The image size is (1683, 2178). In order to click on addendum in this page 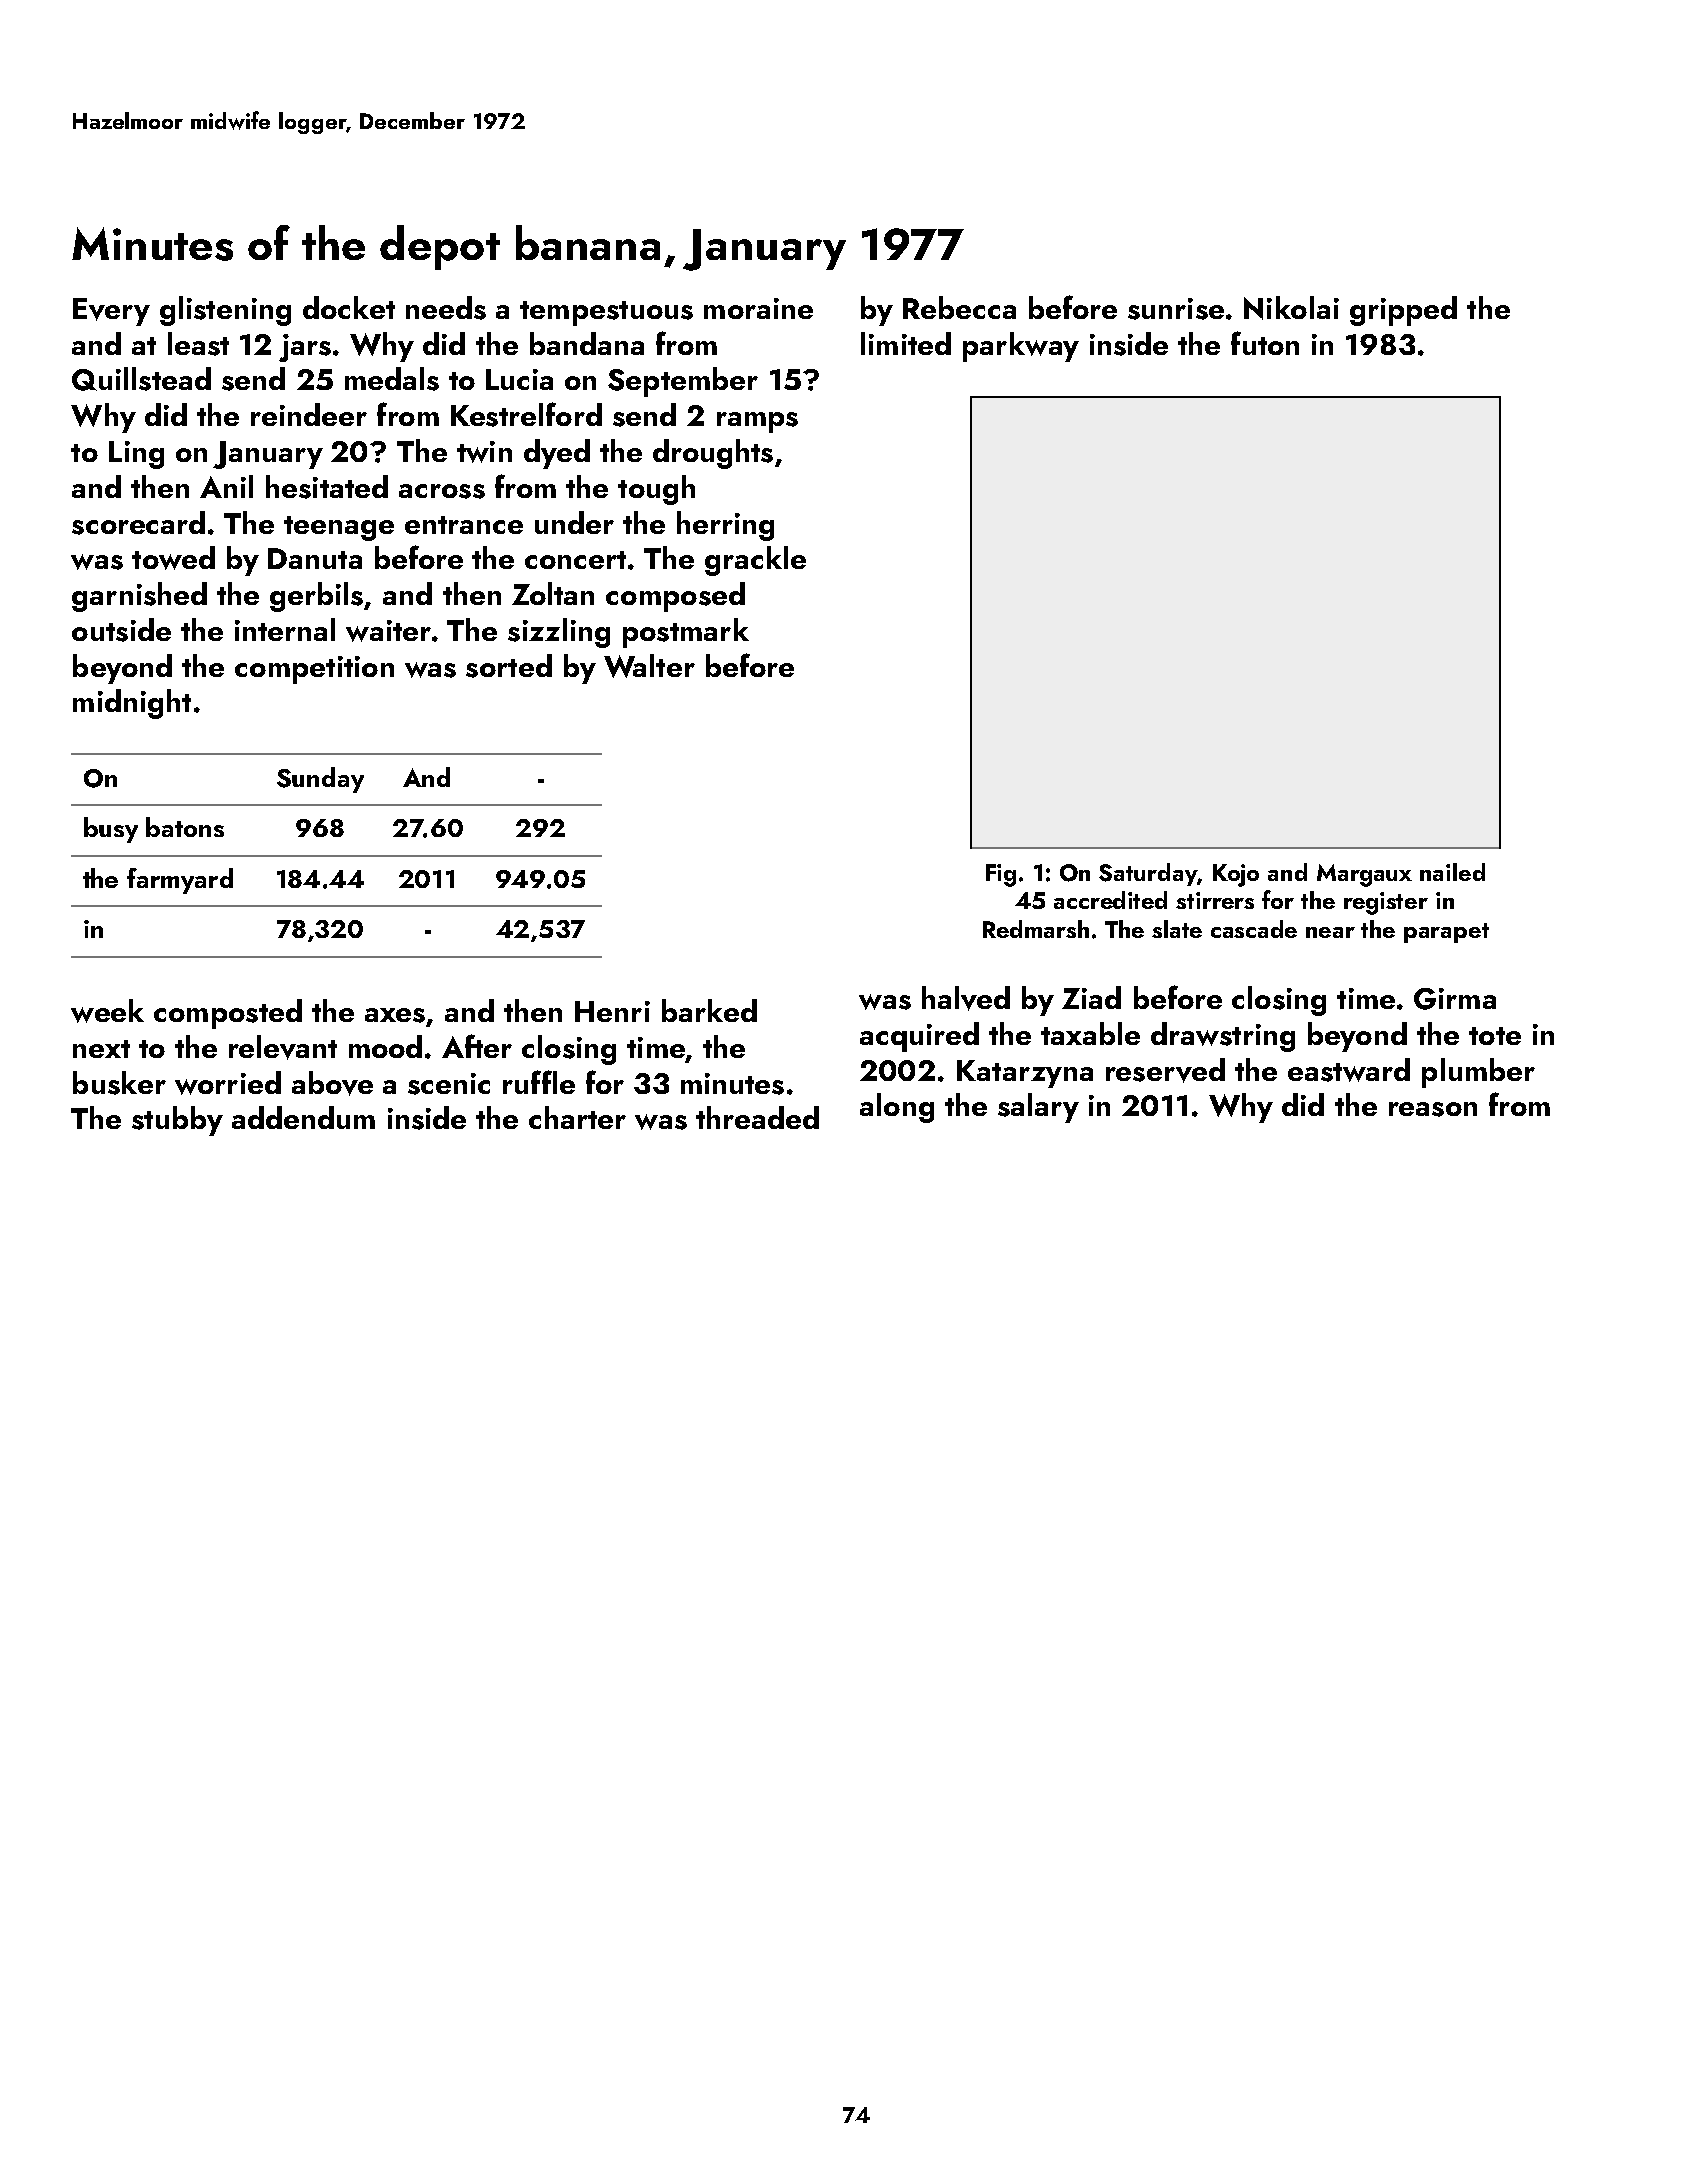, I will do `click(303, 1117)`.
